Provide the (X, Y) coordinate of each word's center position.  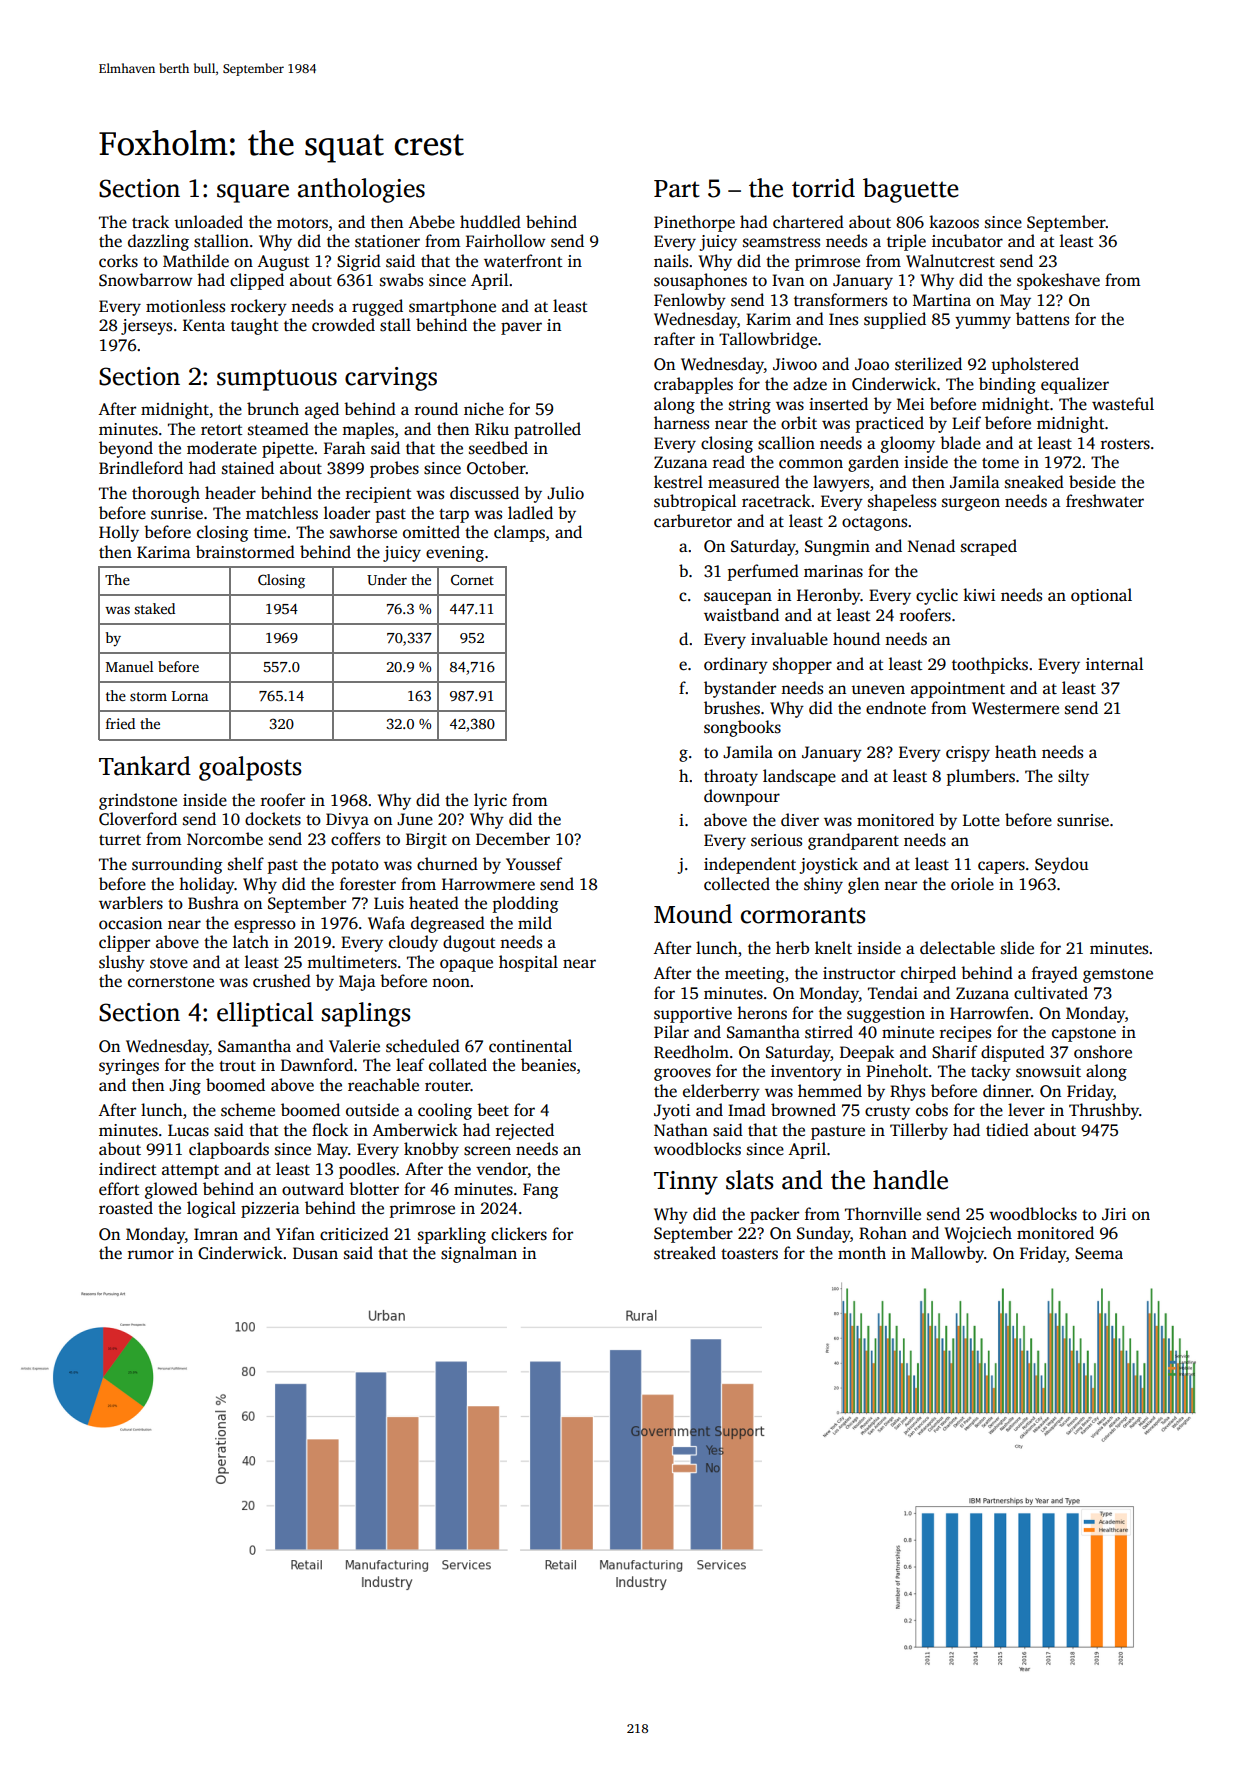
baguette (911, 190)
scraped (989, 547)
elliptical (265, 1014)
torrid (823, 188)
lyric (490, 801)
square (253, 193)
